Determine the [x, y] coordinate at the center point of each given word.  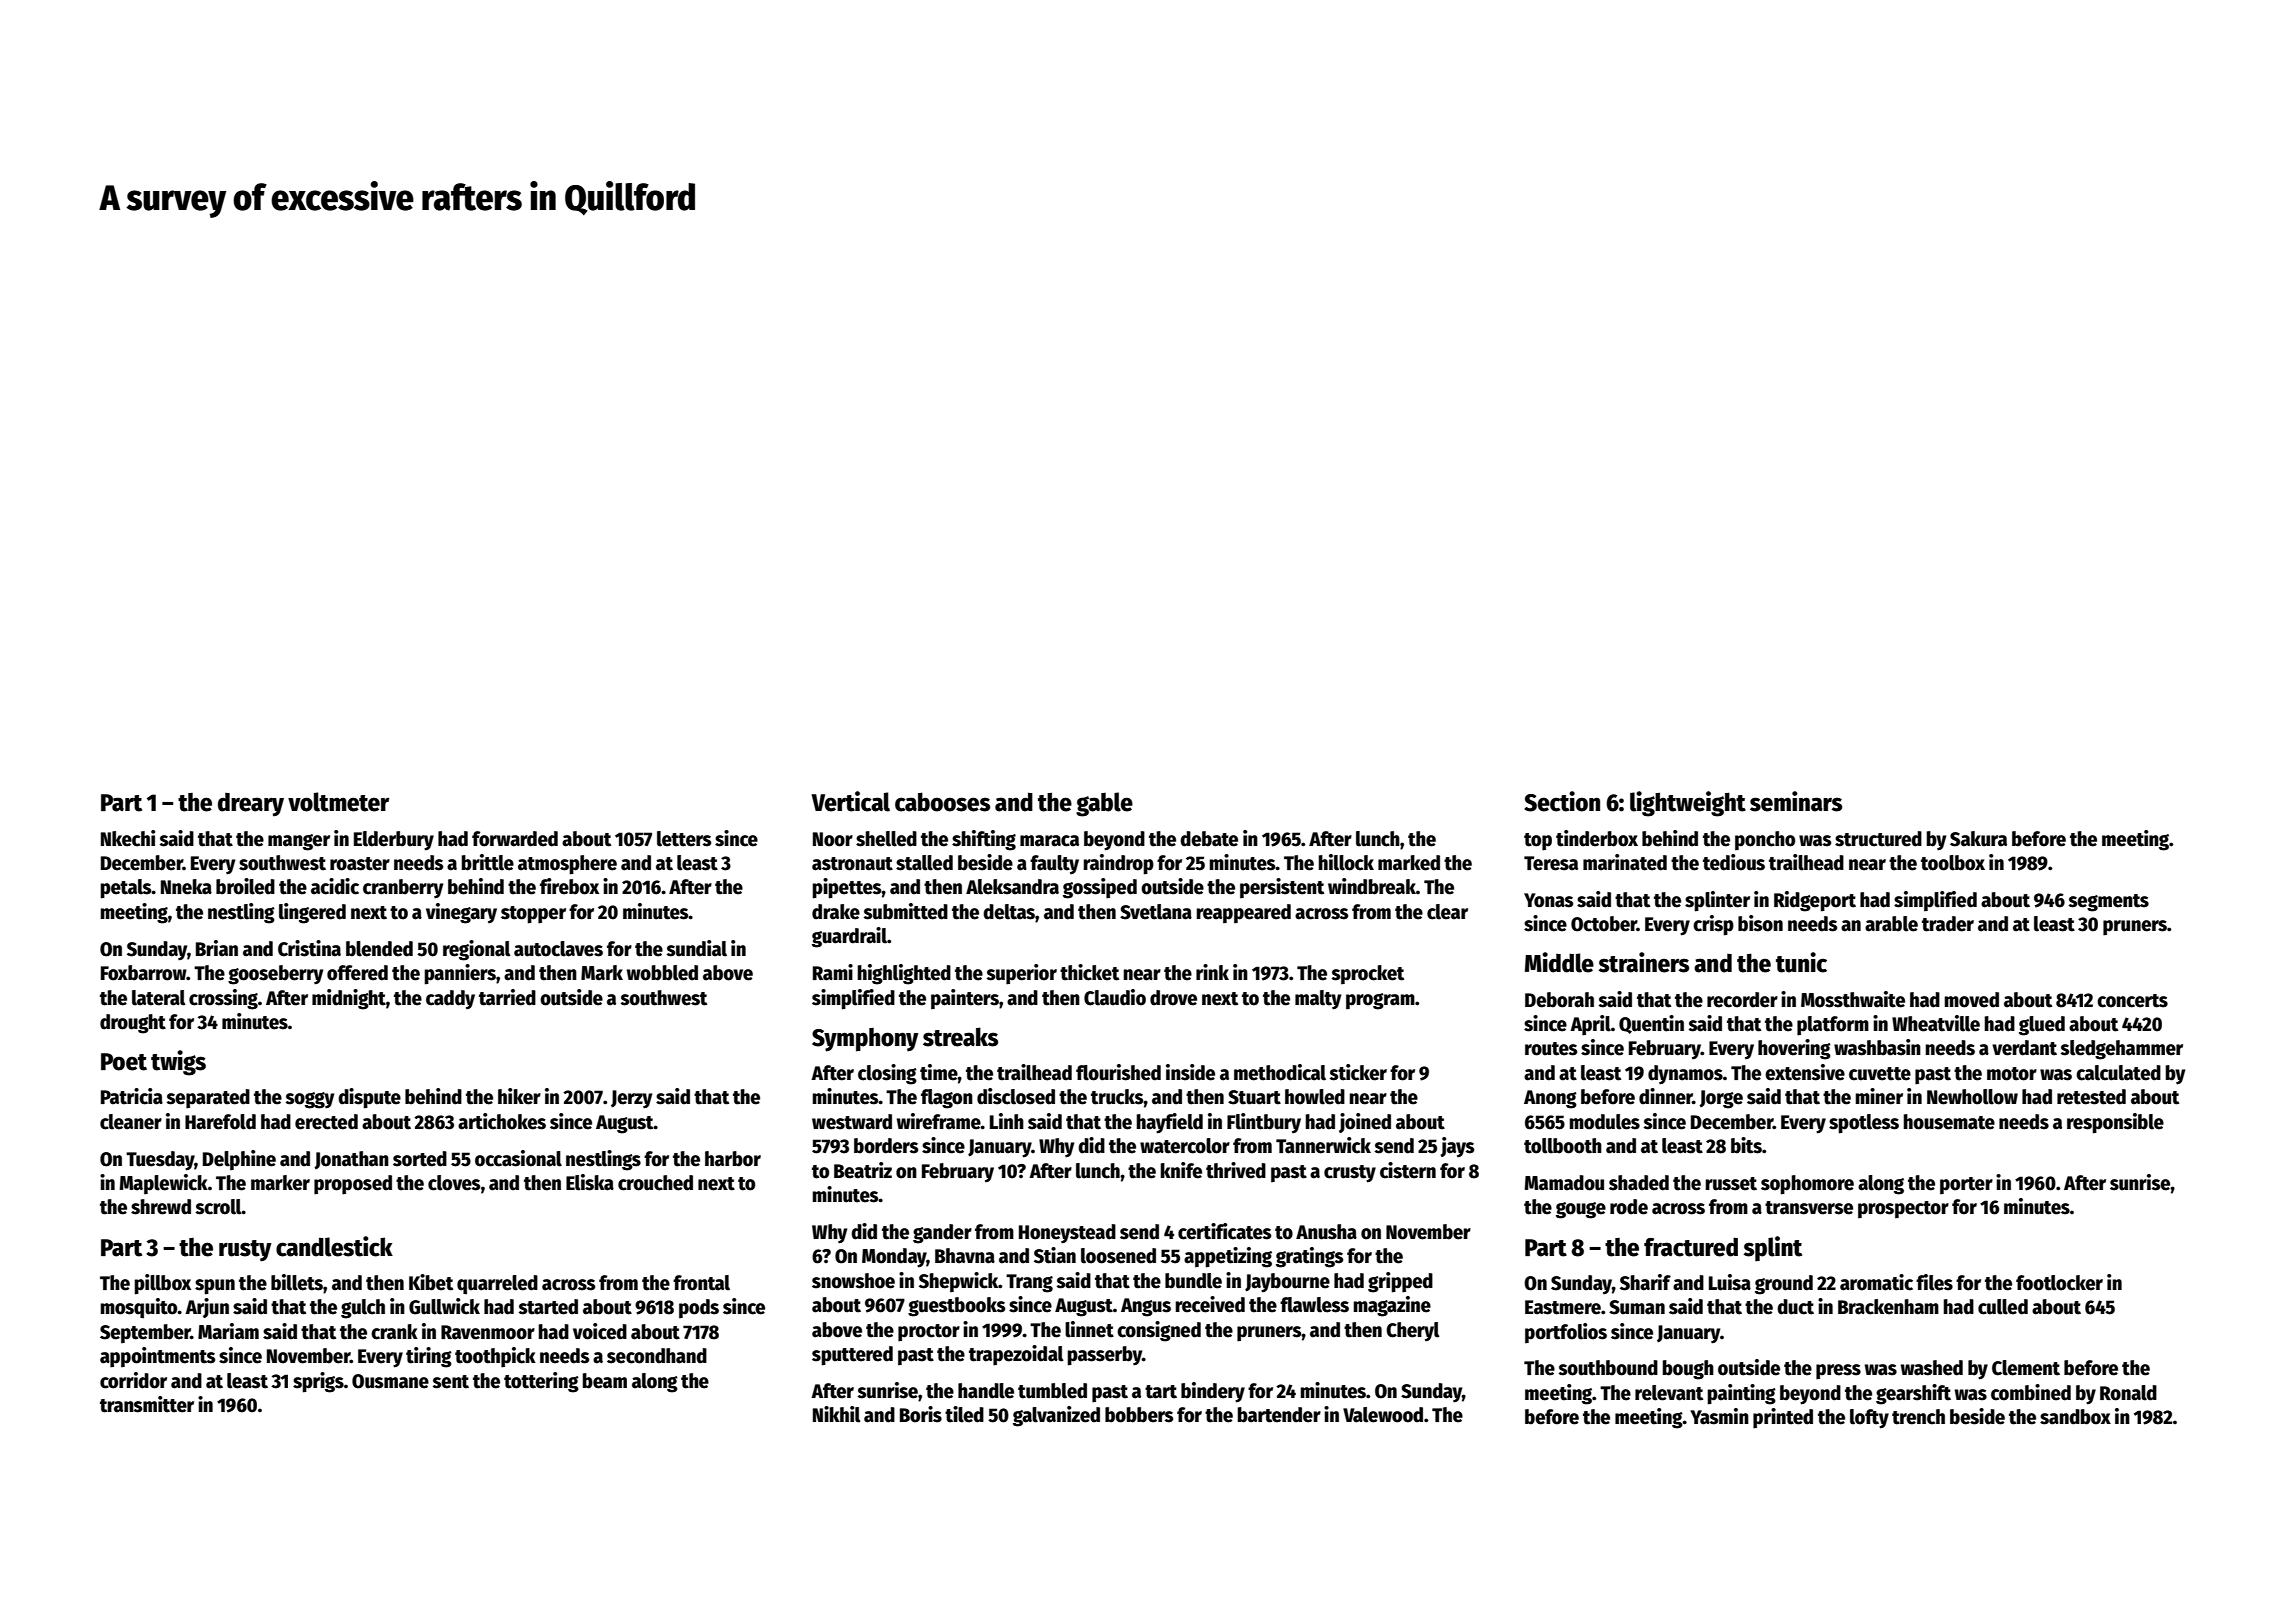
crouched [655, 1183]
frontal [701, 1283]
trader [1948, 924]
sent [450, 1382]
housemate [1949, 1122]
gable [1104, 804]
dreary [251, 804]
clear [1447, 912]
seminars [1796, 801]
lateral [159, 998]
